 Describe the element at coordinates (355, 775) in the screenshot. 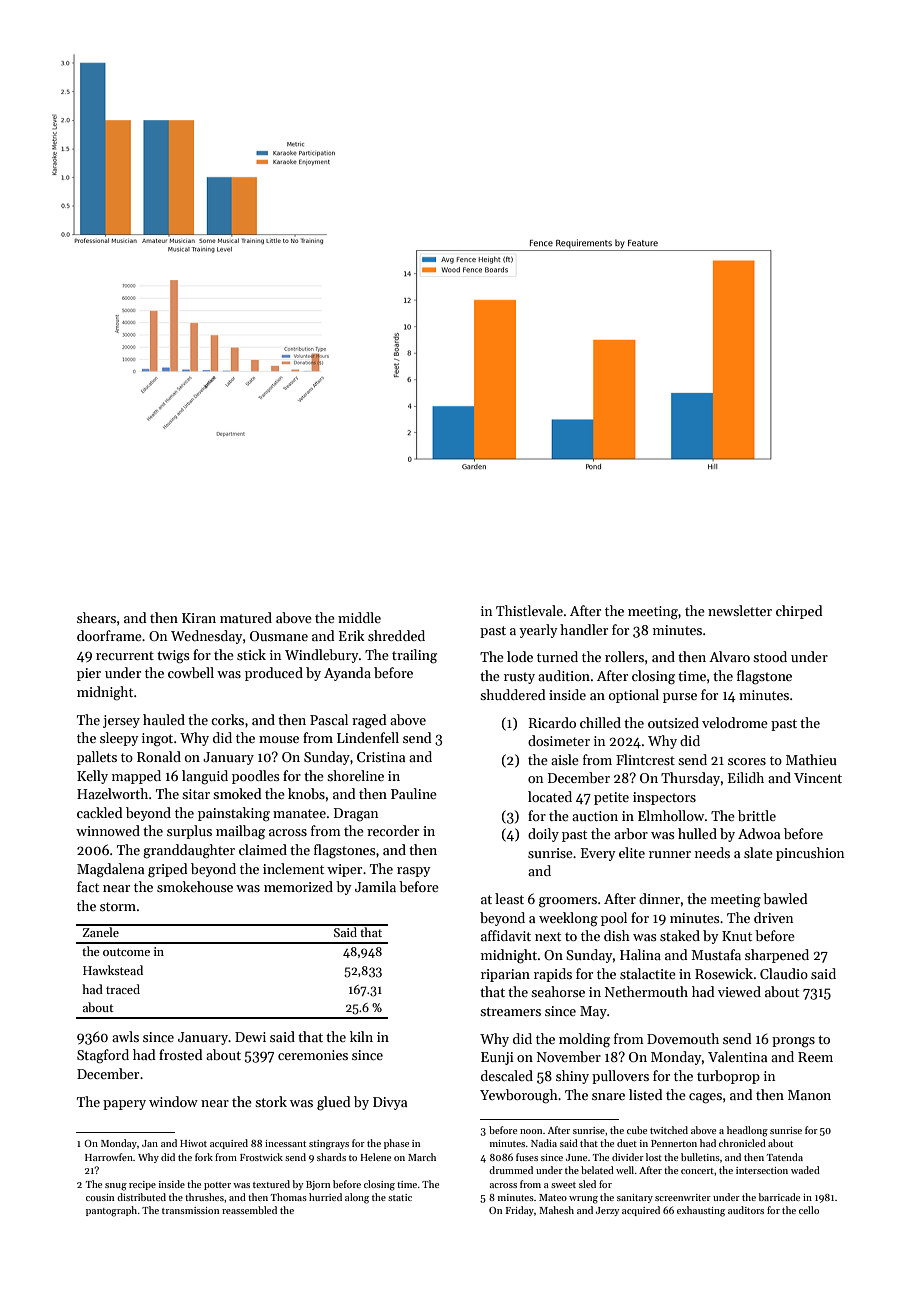

I see `shoreline` at that location.
